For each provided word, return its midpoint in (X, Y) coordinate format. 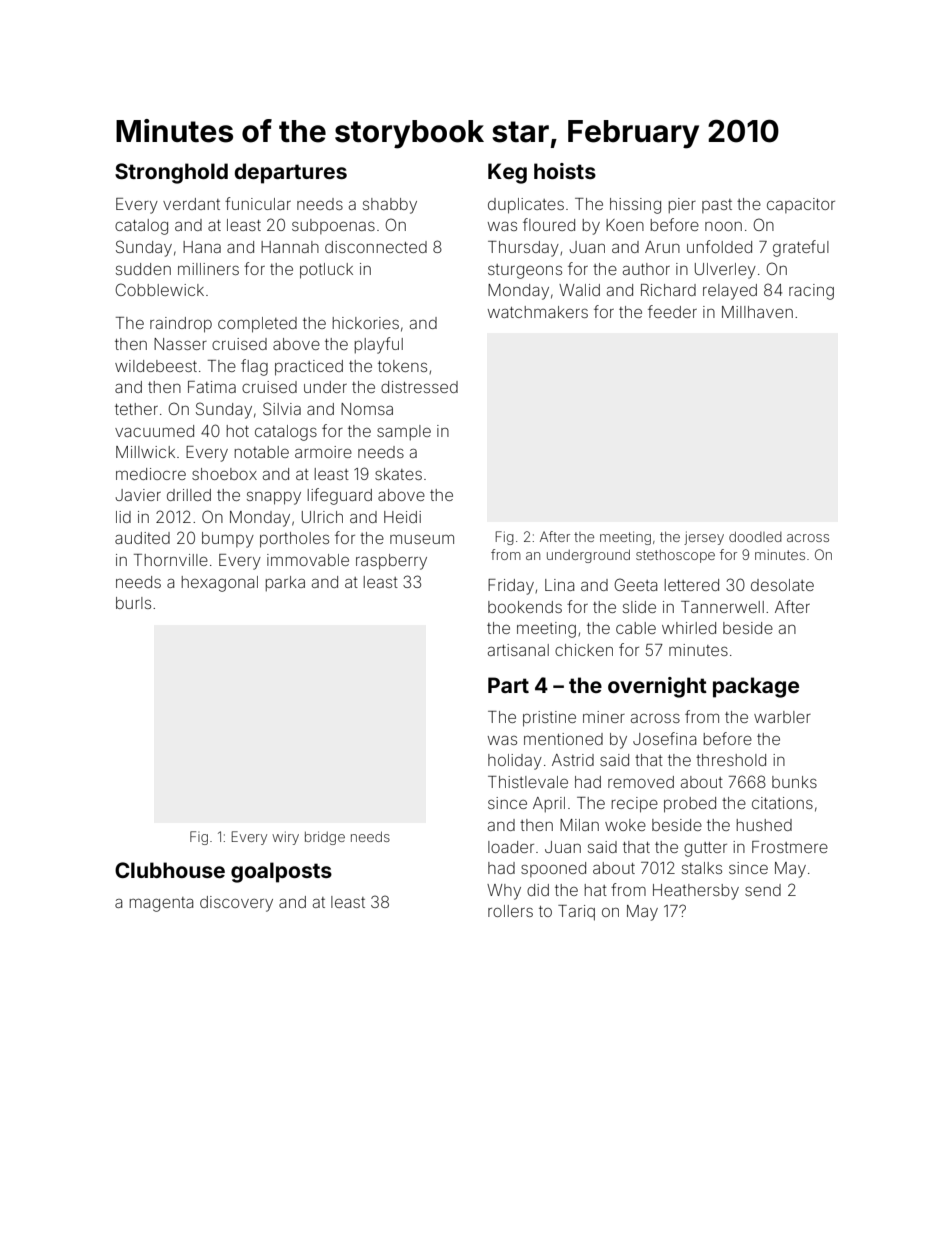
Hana (202, 247)
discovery (236, 904)
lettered (692, 585)
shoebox (224, 474)
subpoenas (333, 226)
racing (811, 292)
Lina (559, 585)
